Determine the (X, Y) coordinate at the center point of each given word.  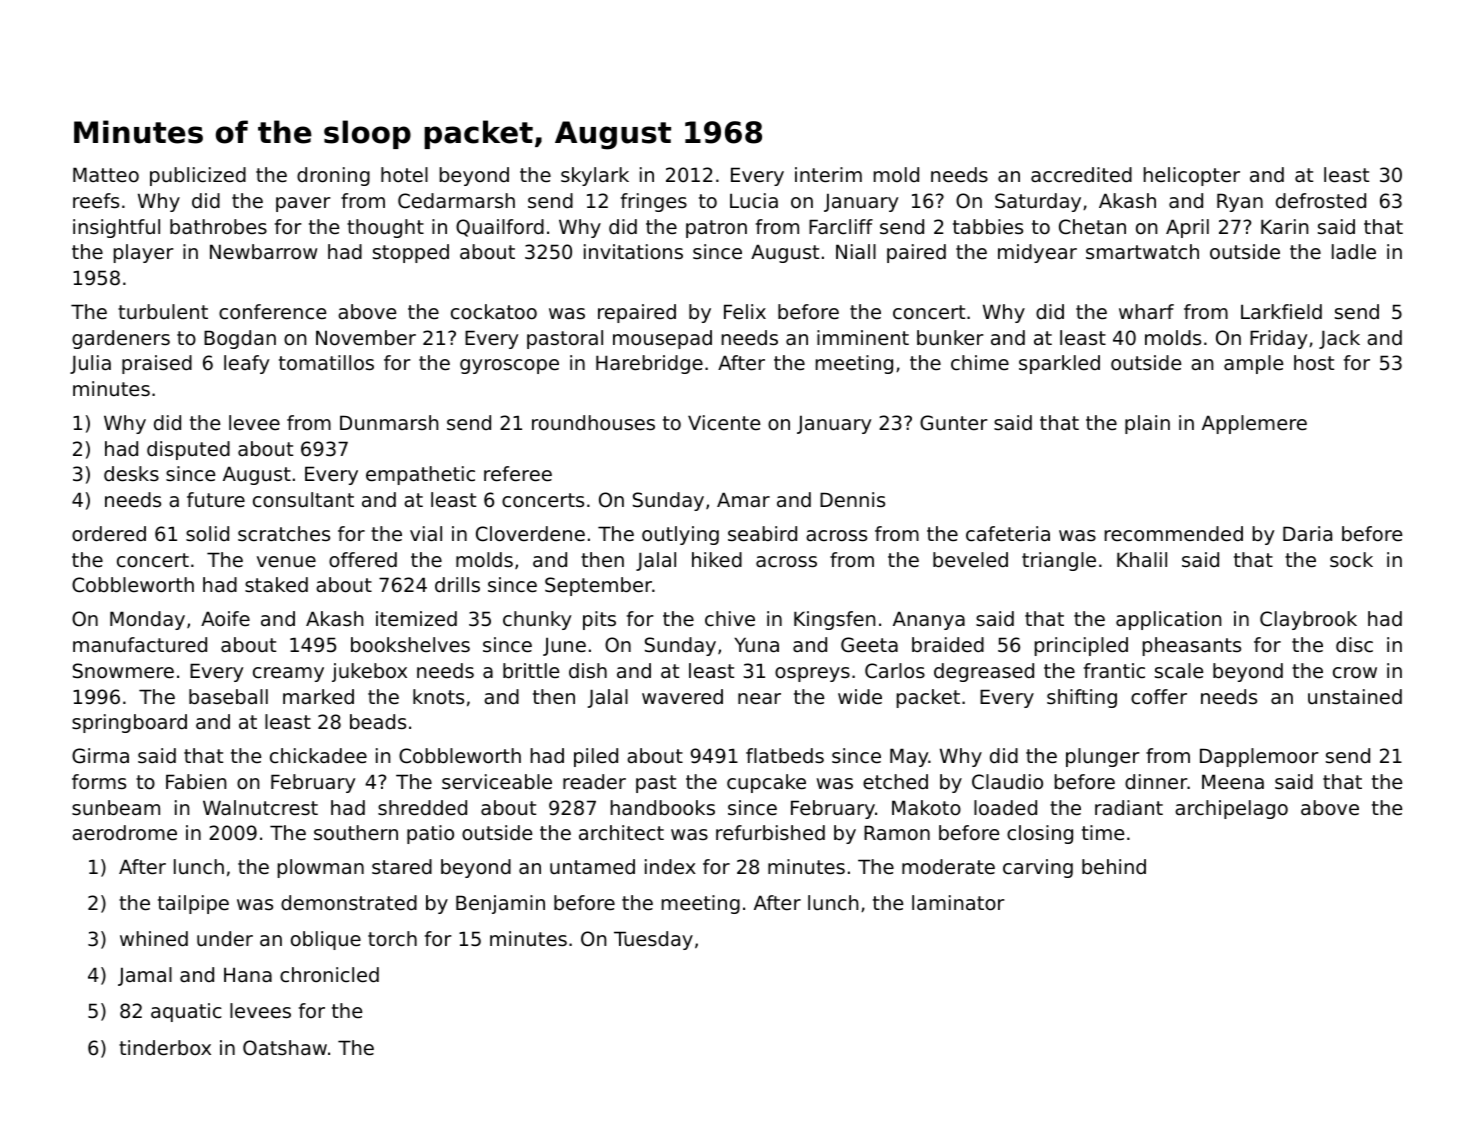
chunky (537, 620)
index (670, 867)
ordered (109, 534)
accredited (1081, 175)
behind (1114, 867)
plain (1147, 424)
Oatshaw (285, 1048)
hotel (404, 175)
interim (828, 175)
